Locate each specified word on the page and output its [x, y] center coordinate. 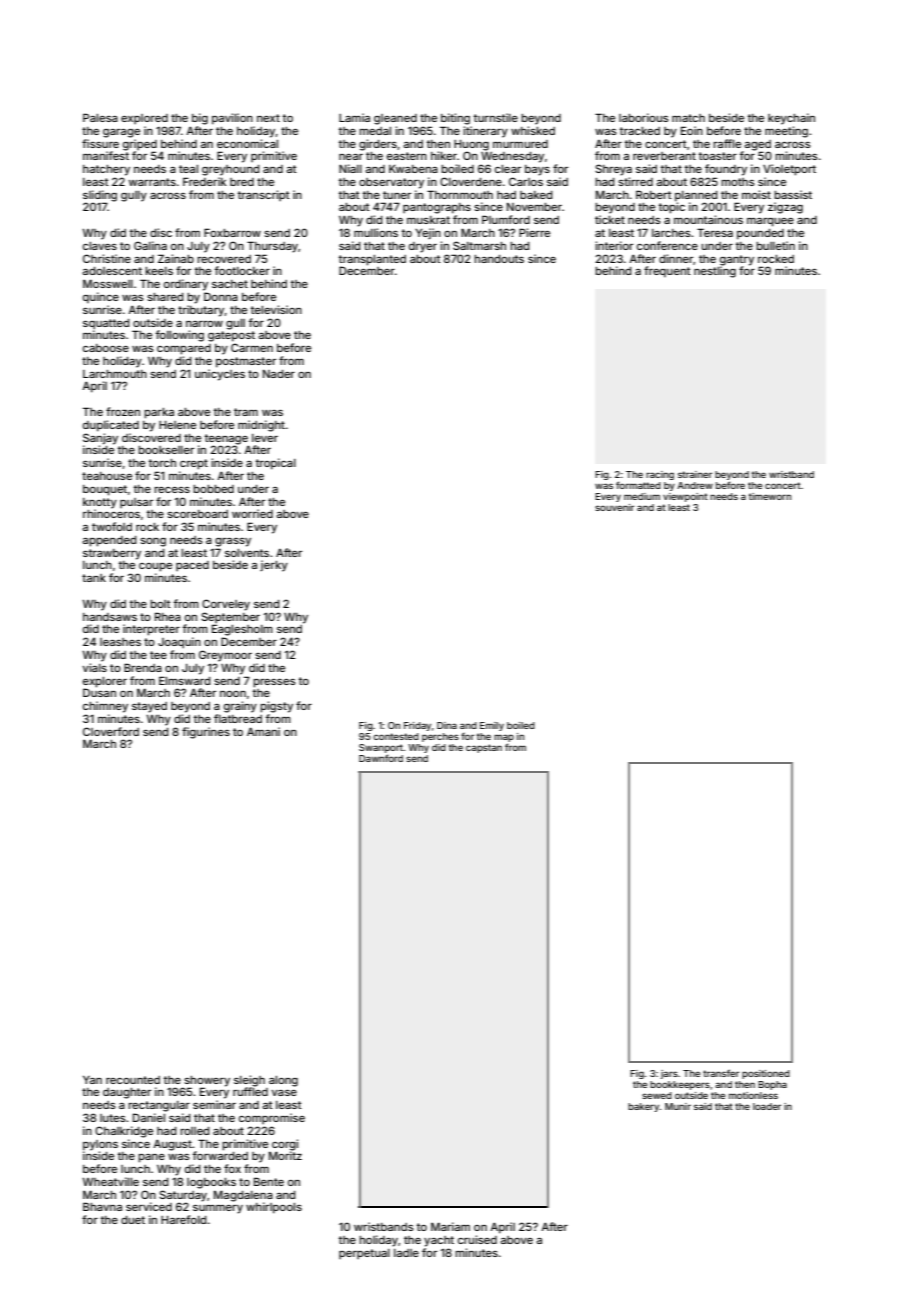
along [283, 1081]
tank [94, 578]
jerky [274, 566]
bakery [643, 1107]
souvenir [614, 507]
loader [767, 1106]
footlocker [242, 270]
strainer [695, 474]
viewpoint [685, 497]
